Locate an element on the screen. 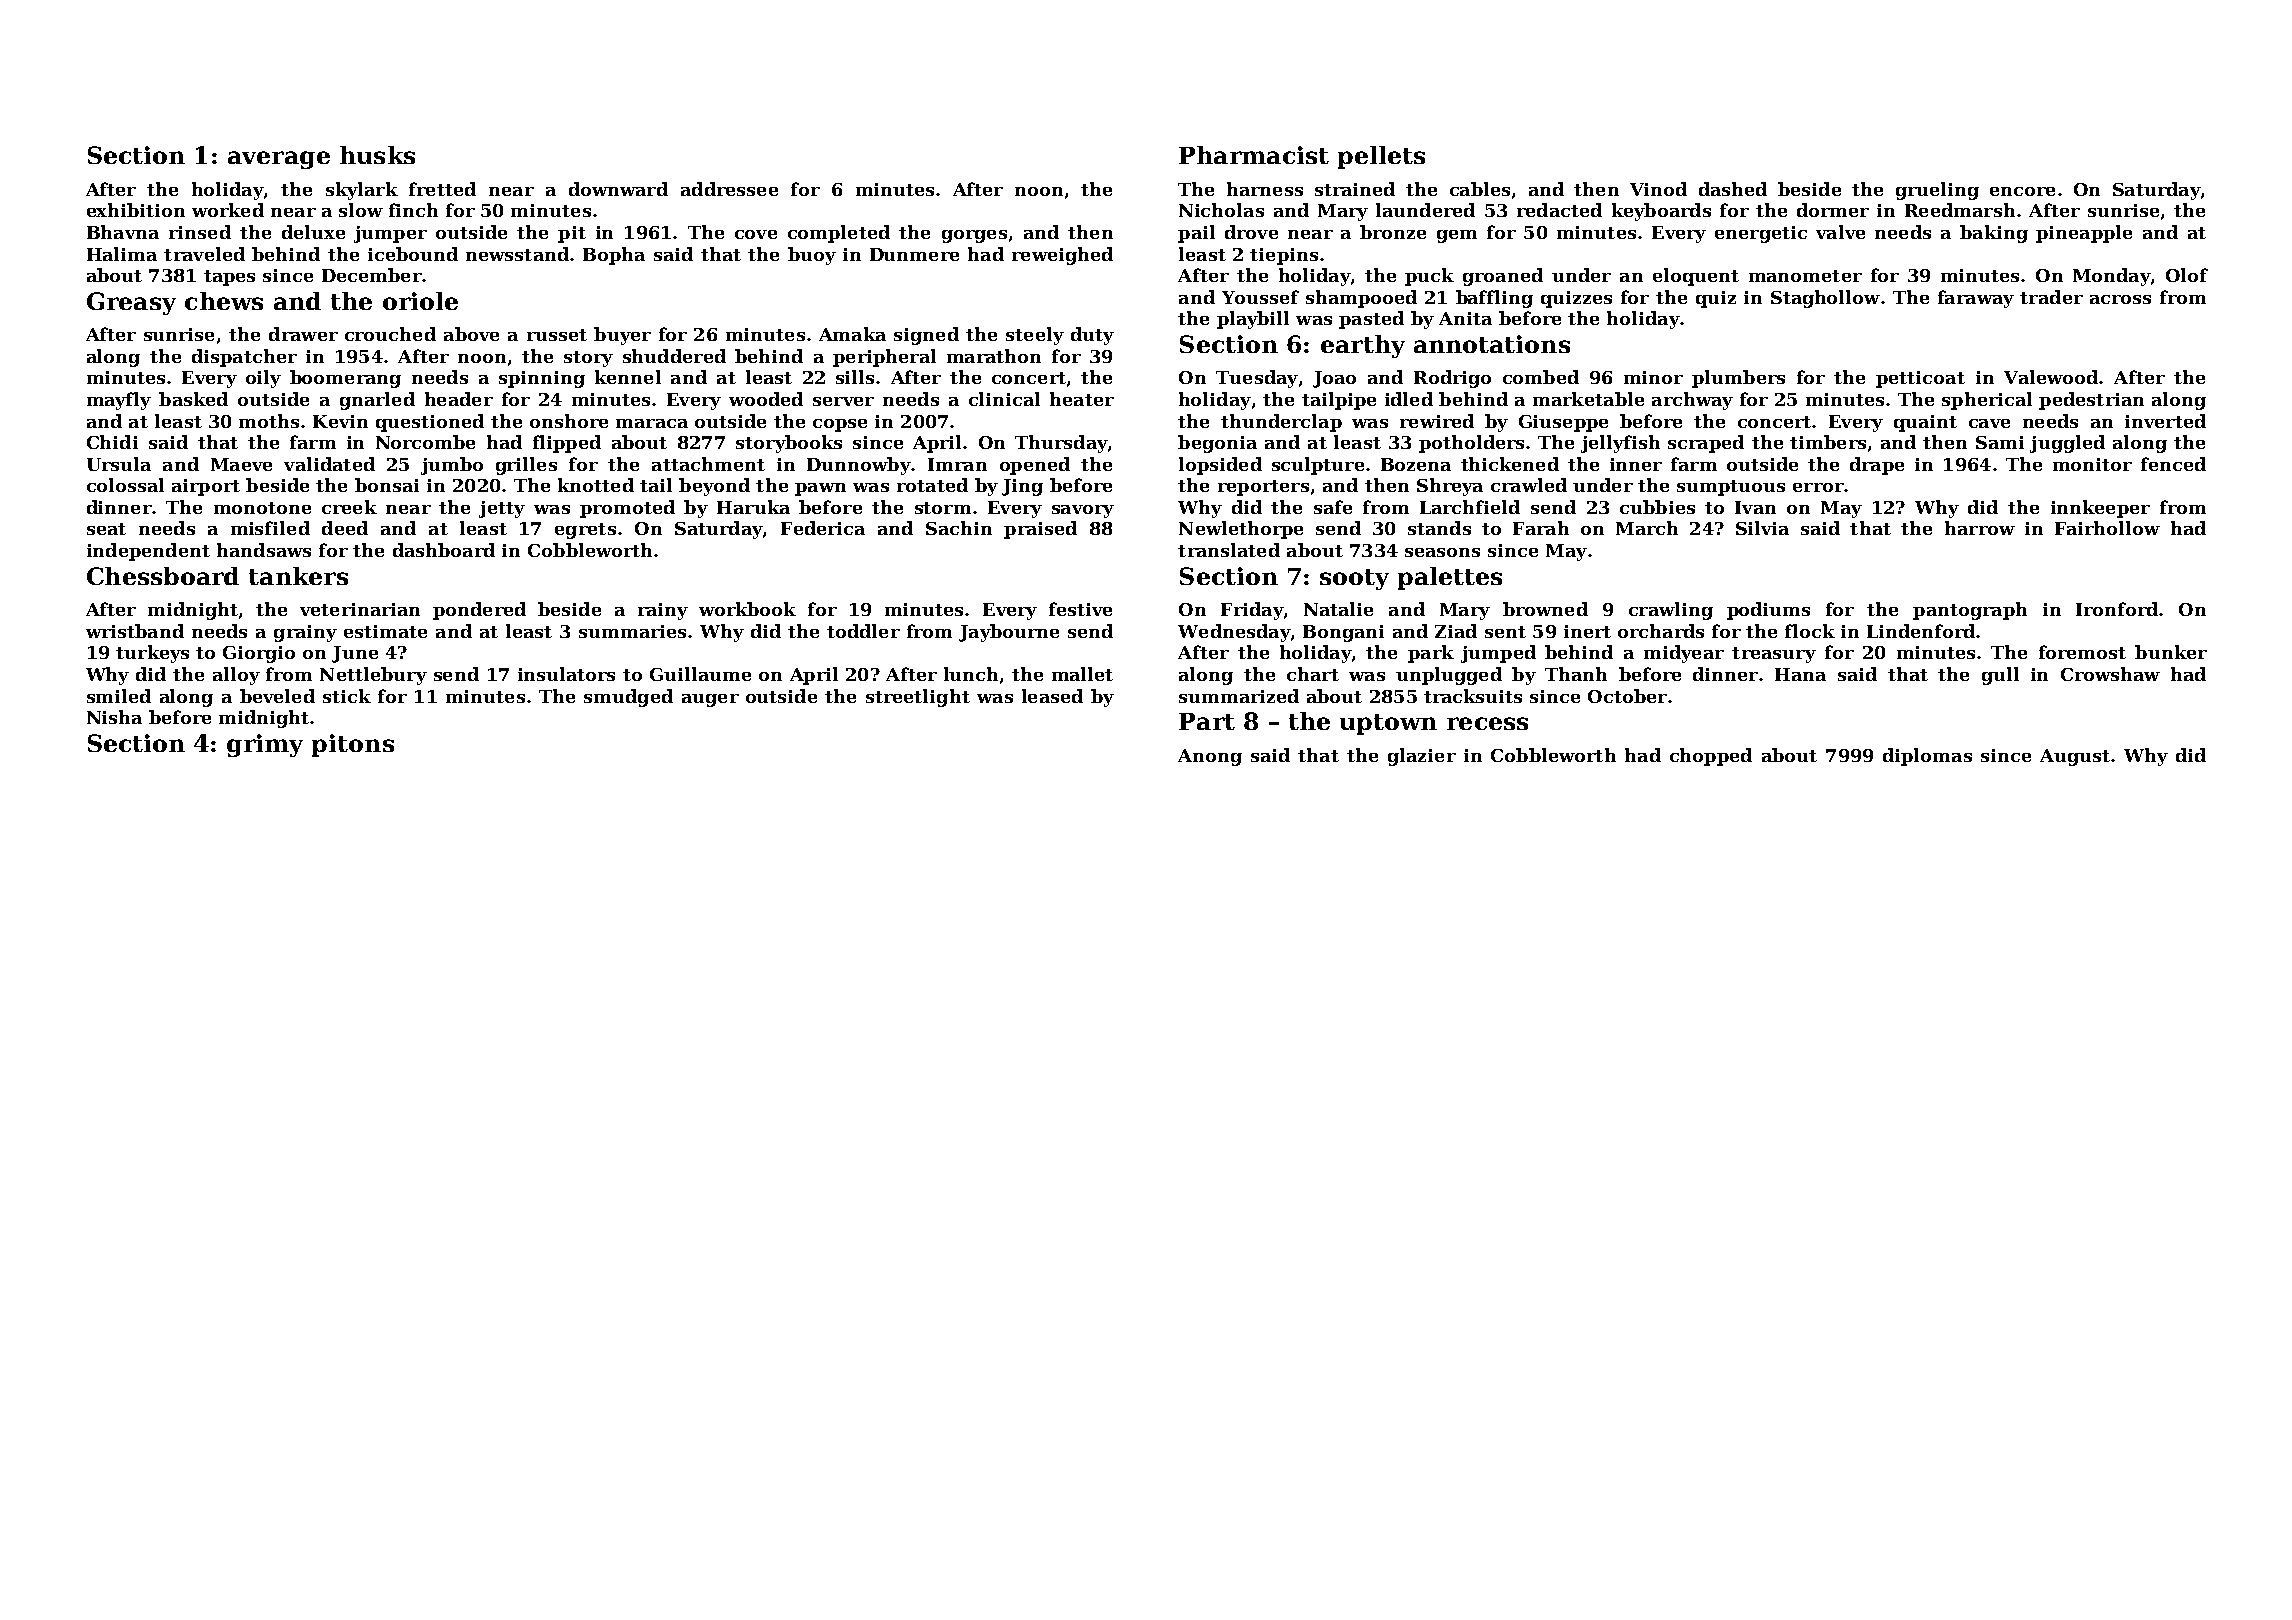 The width and height of the screenshot is (2292, 1620). manometer is located at coordinates (1805, 276).
